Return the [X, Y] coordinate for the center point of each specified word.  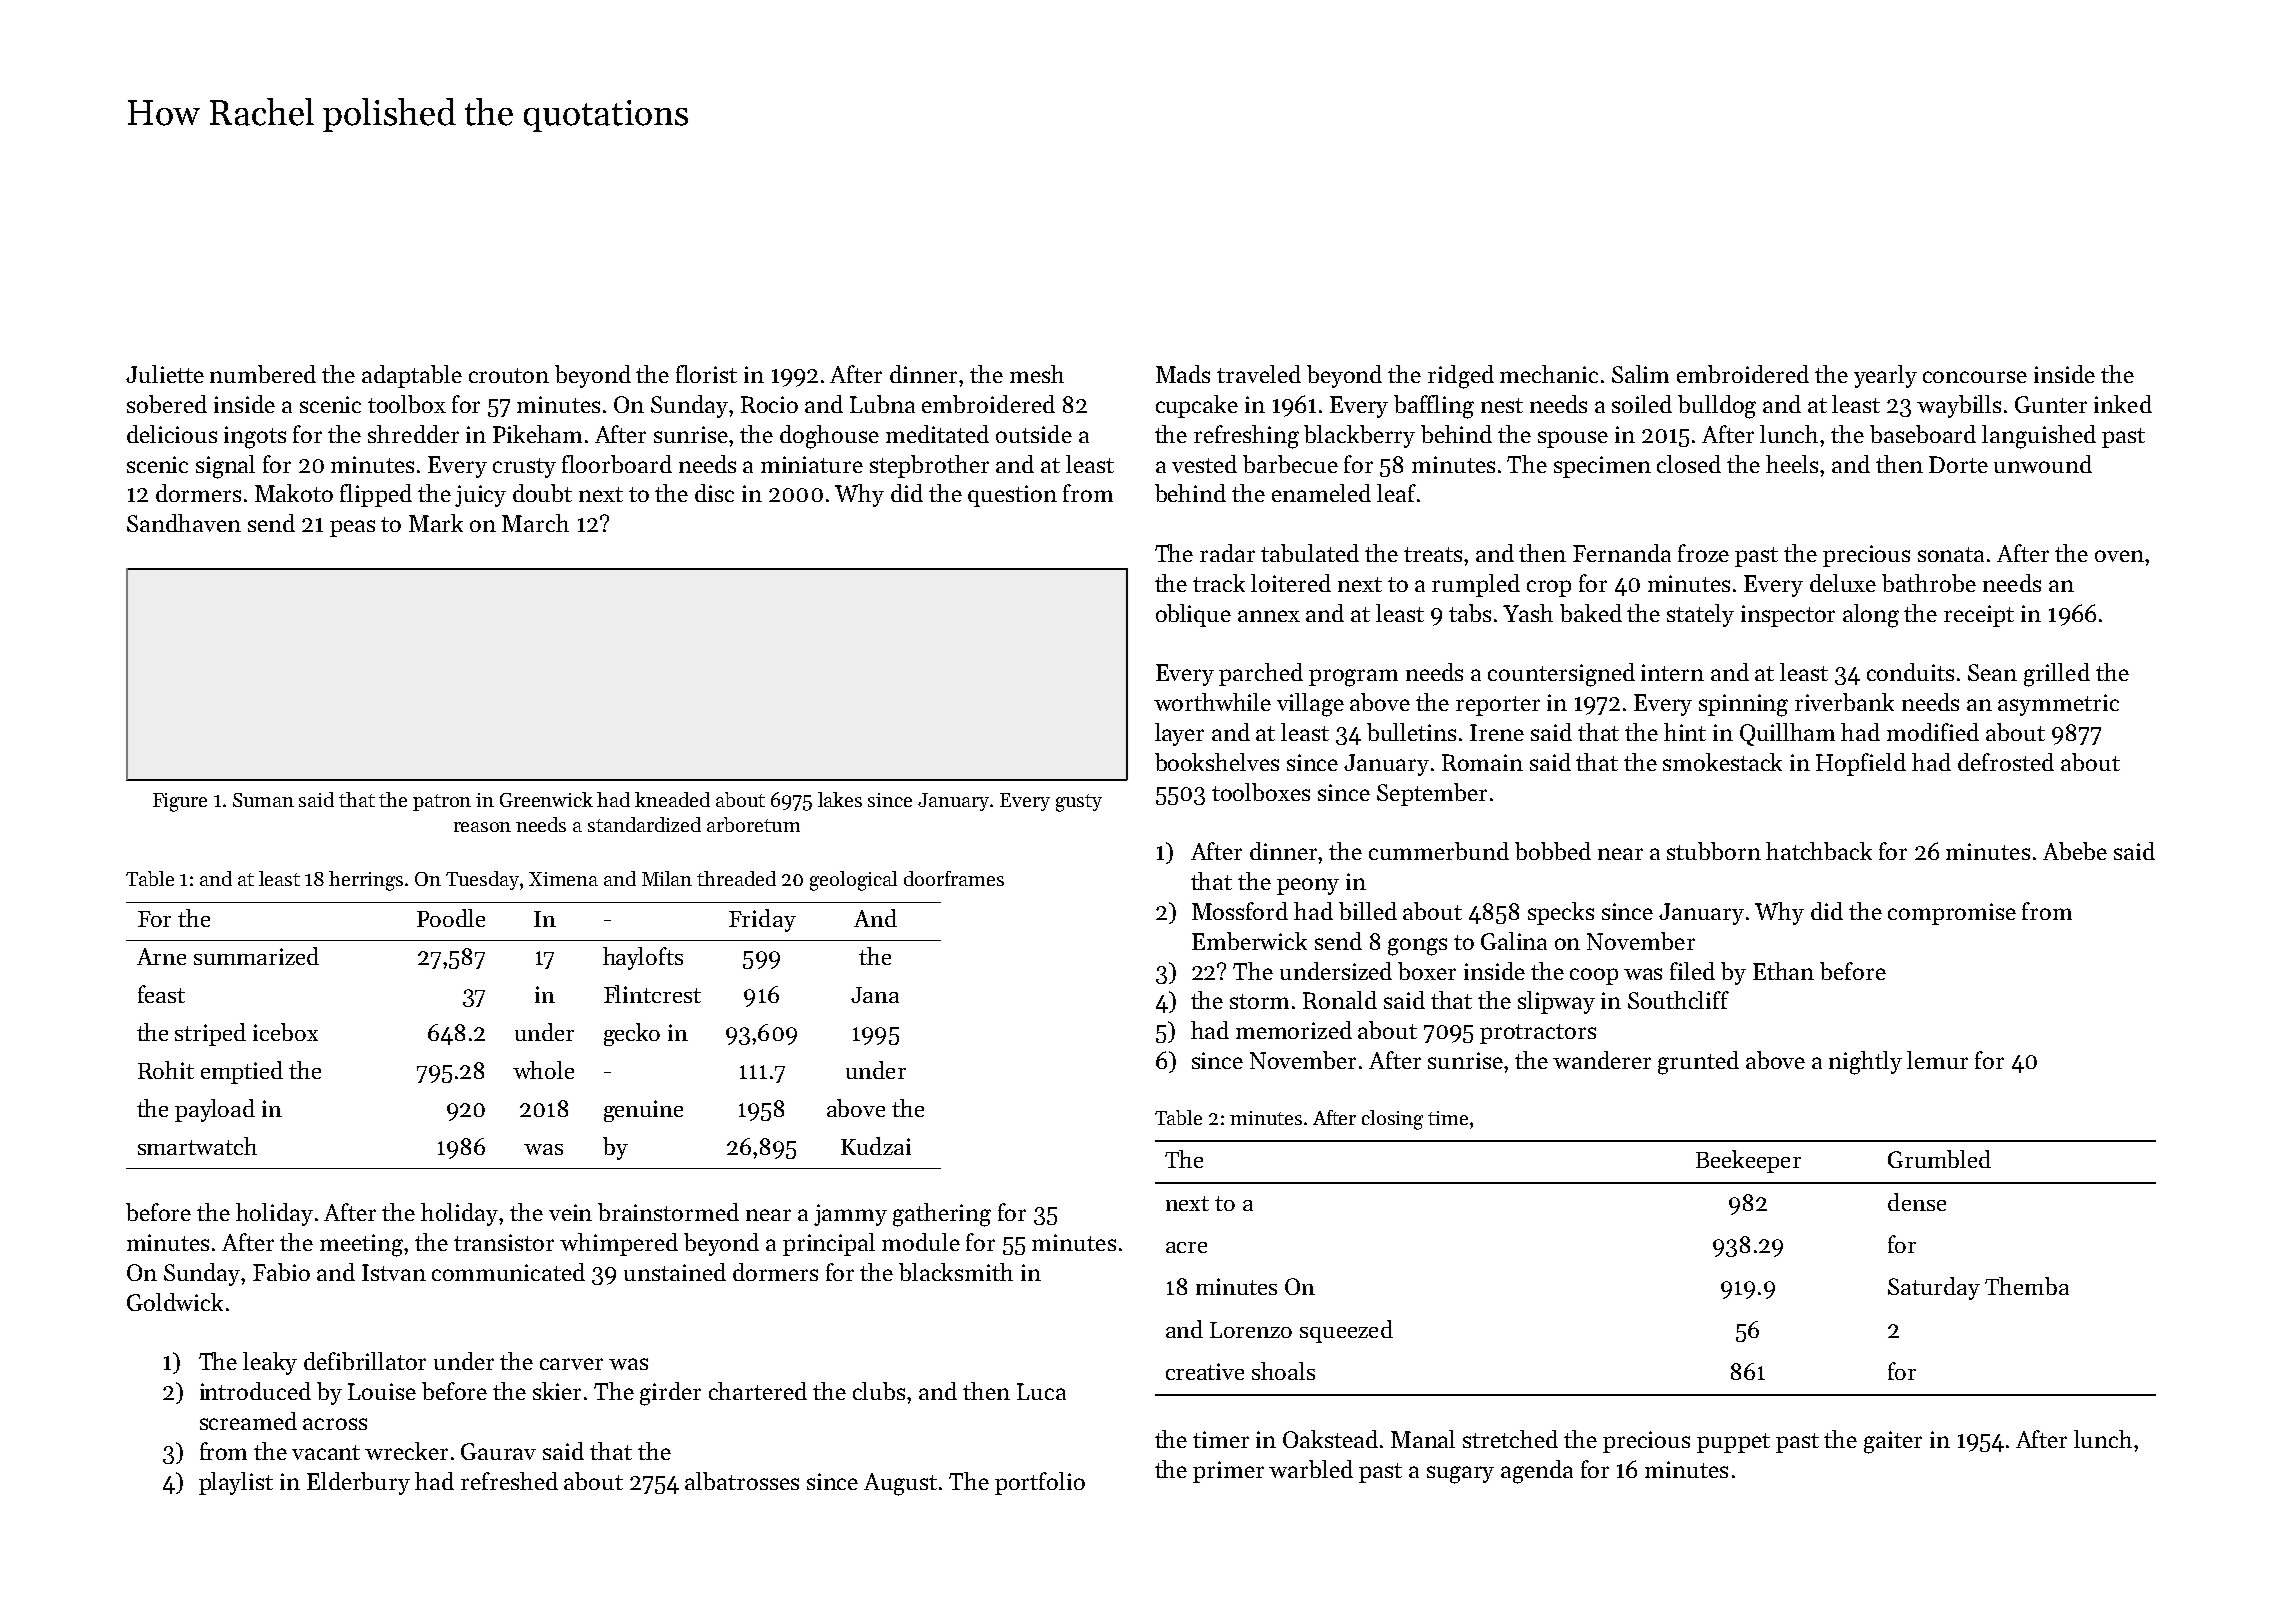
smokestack [1722, 762]
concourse [1975, 377]
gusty [1079, 803]
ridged [1461, 377]
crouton [509, 375]
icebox [285, 1032]
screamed [248, 1421]
